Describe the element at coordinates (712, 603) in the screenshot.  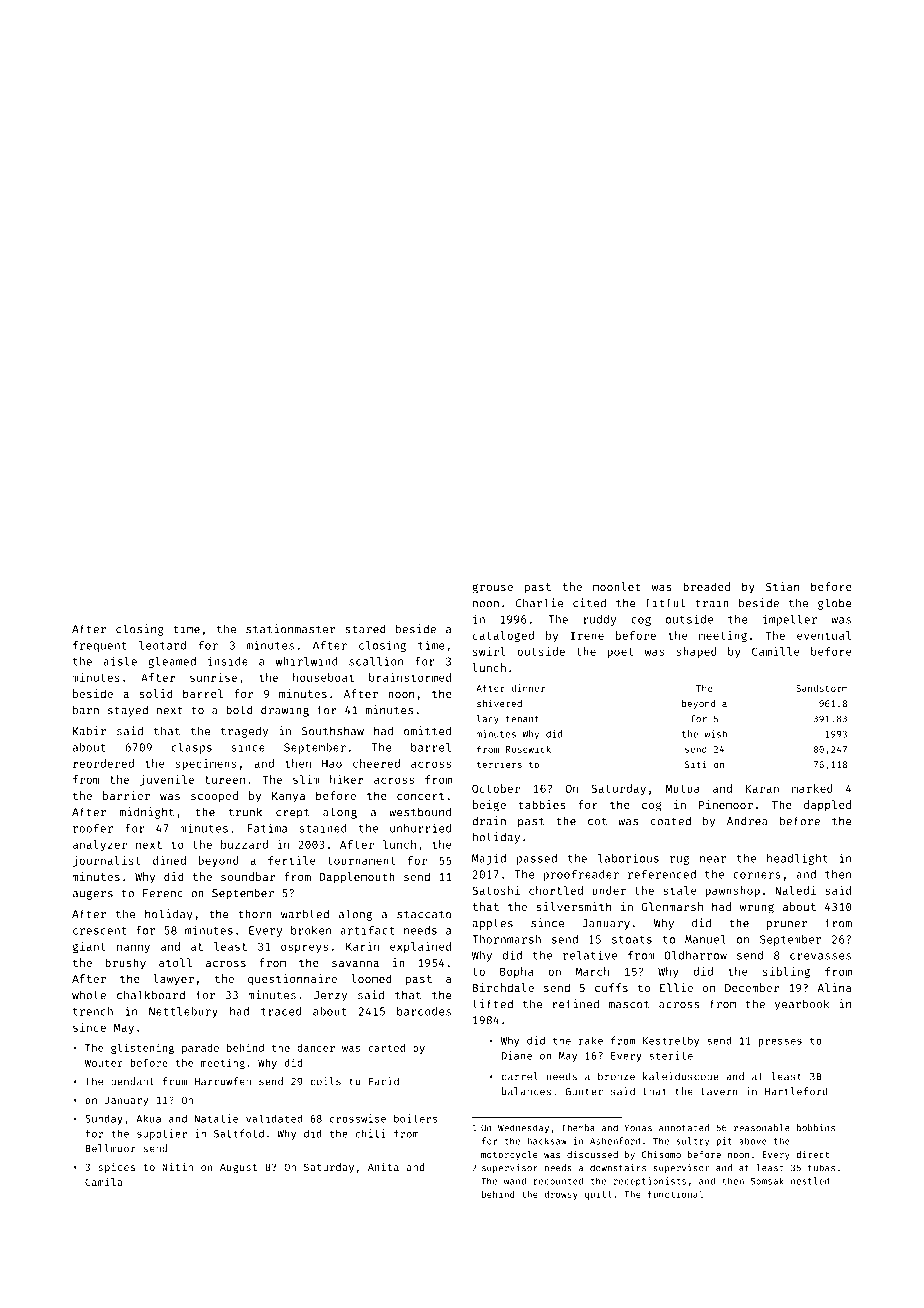
I see `train` at that location.
